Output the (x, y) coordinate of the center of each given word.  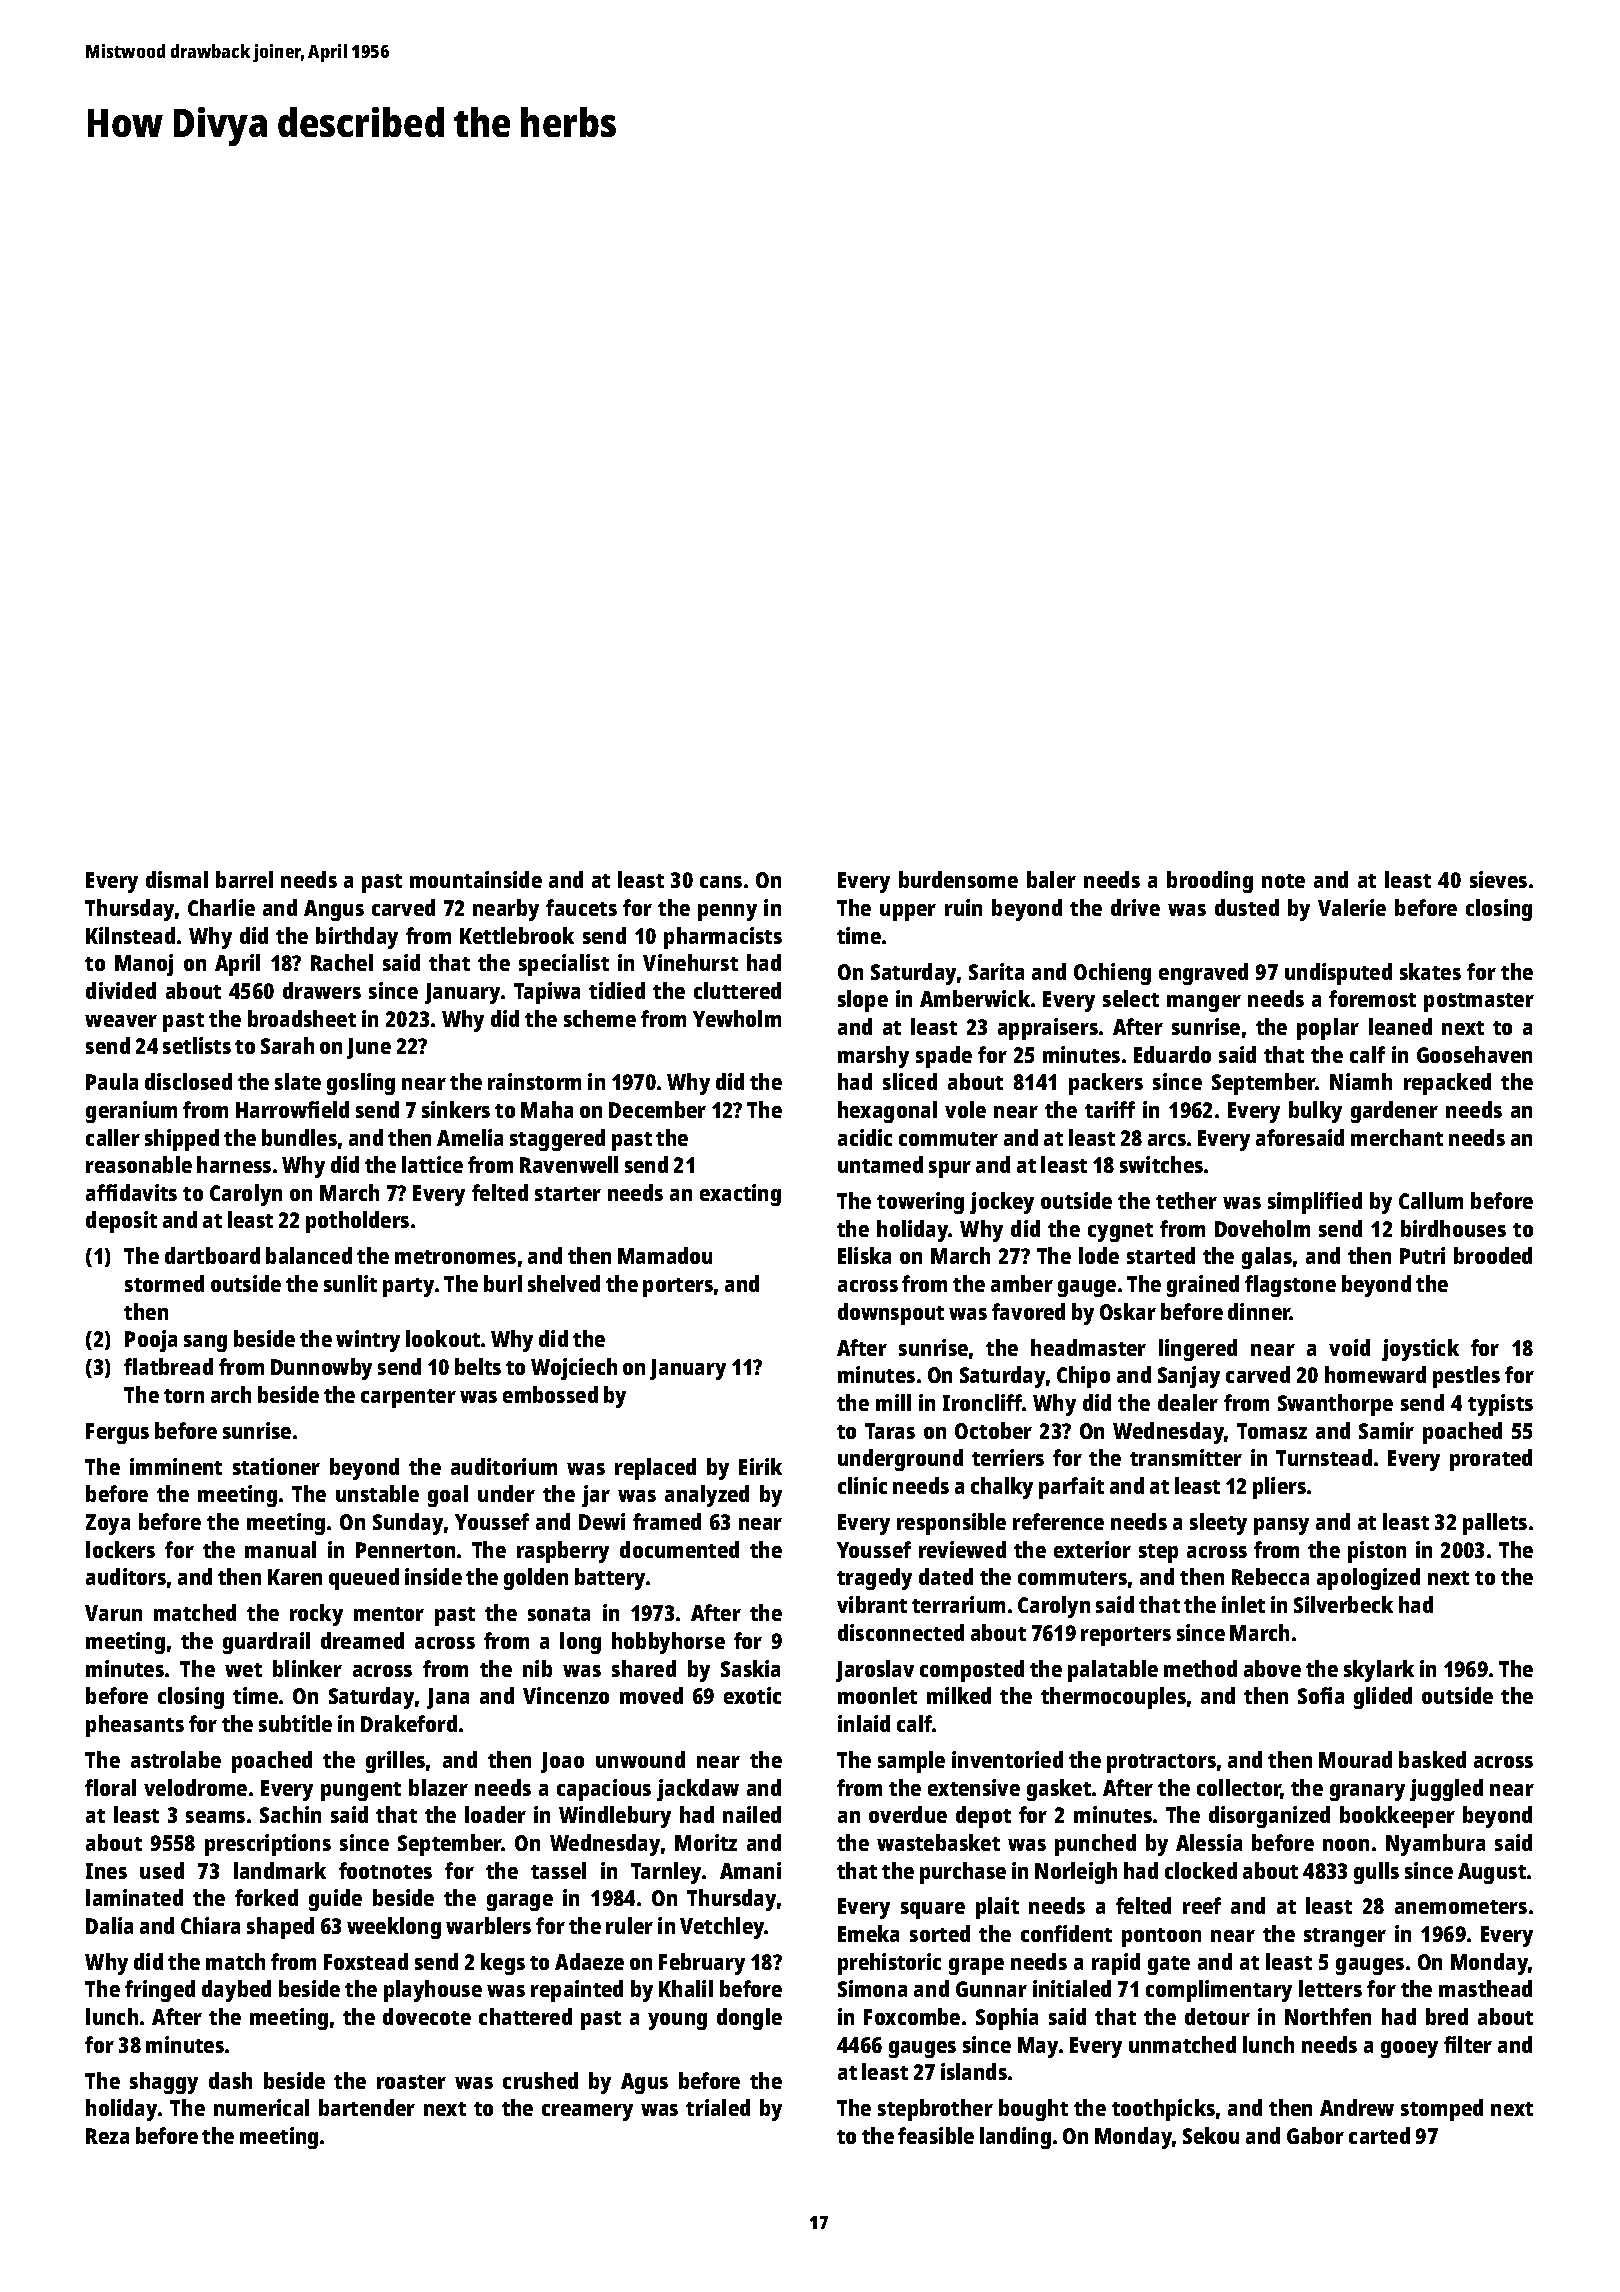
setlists (197, 1045)
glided (1383, 1698)
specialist (564, 965)
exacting (740, 1195)
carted (1379, 2135)
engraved (1203, 974)
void (1349, 1347)
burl (503, 1283)
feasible (936, 2135)
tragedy (874, 1579)
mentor (389, 1614)
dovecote (427, 2016)
